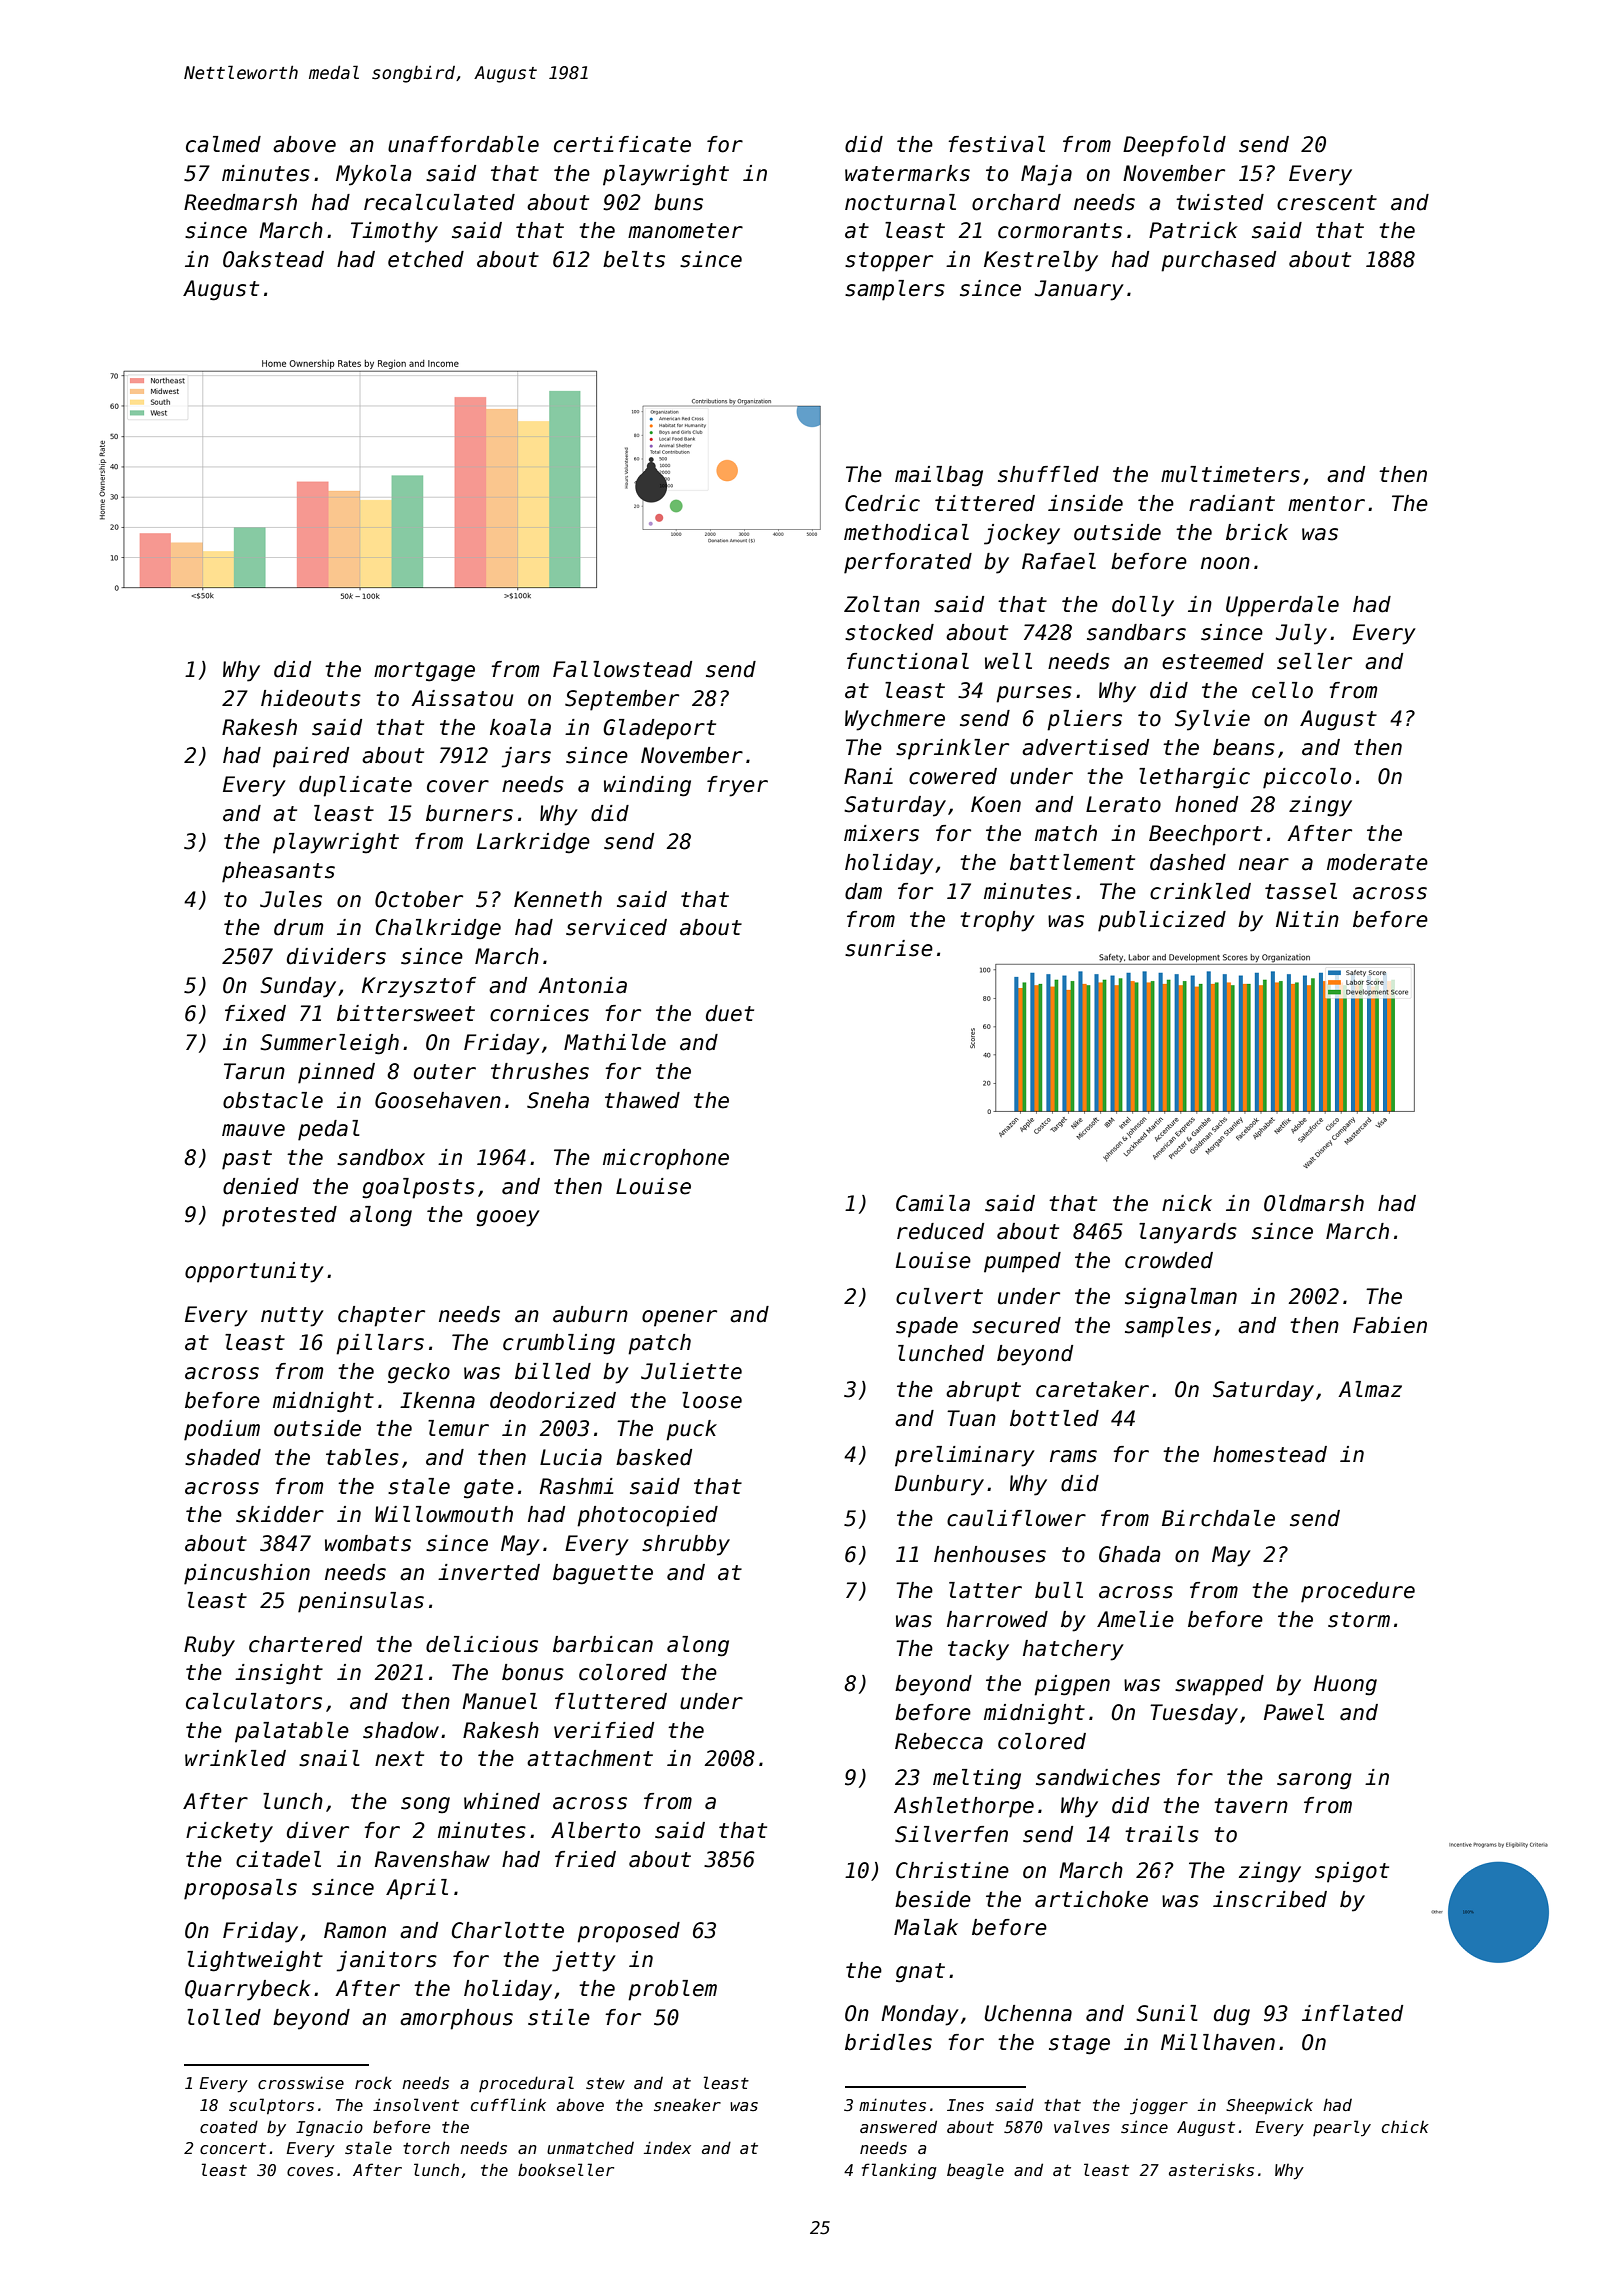 Image resolution: width=1620 pixels, height=2292 pixels. Describe the element at coordinates (1188, 1233) in the screenshot. I see `lanyards` at that location.
